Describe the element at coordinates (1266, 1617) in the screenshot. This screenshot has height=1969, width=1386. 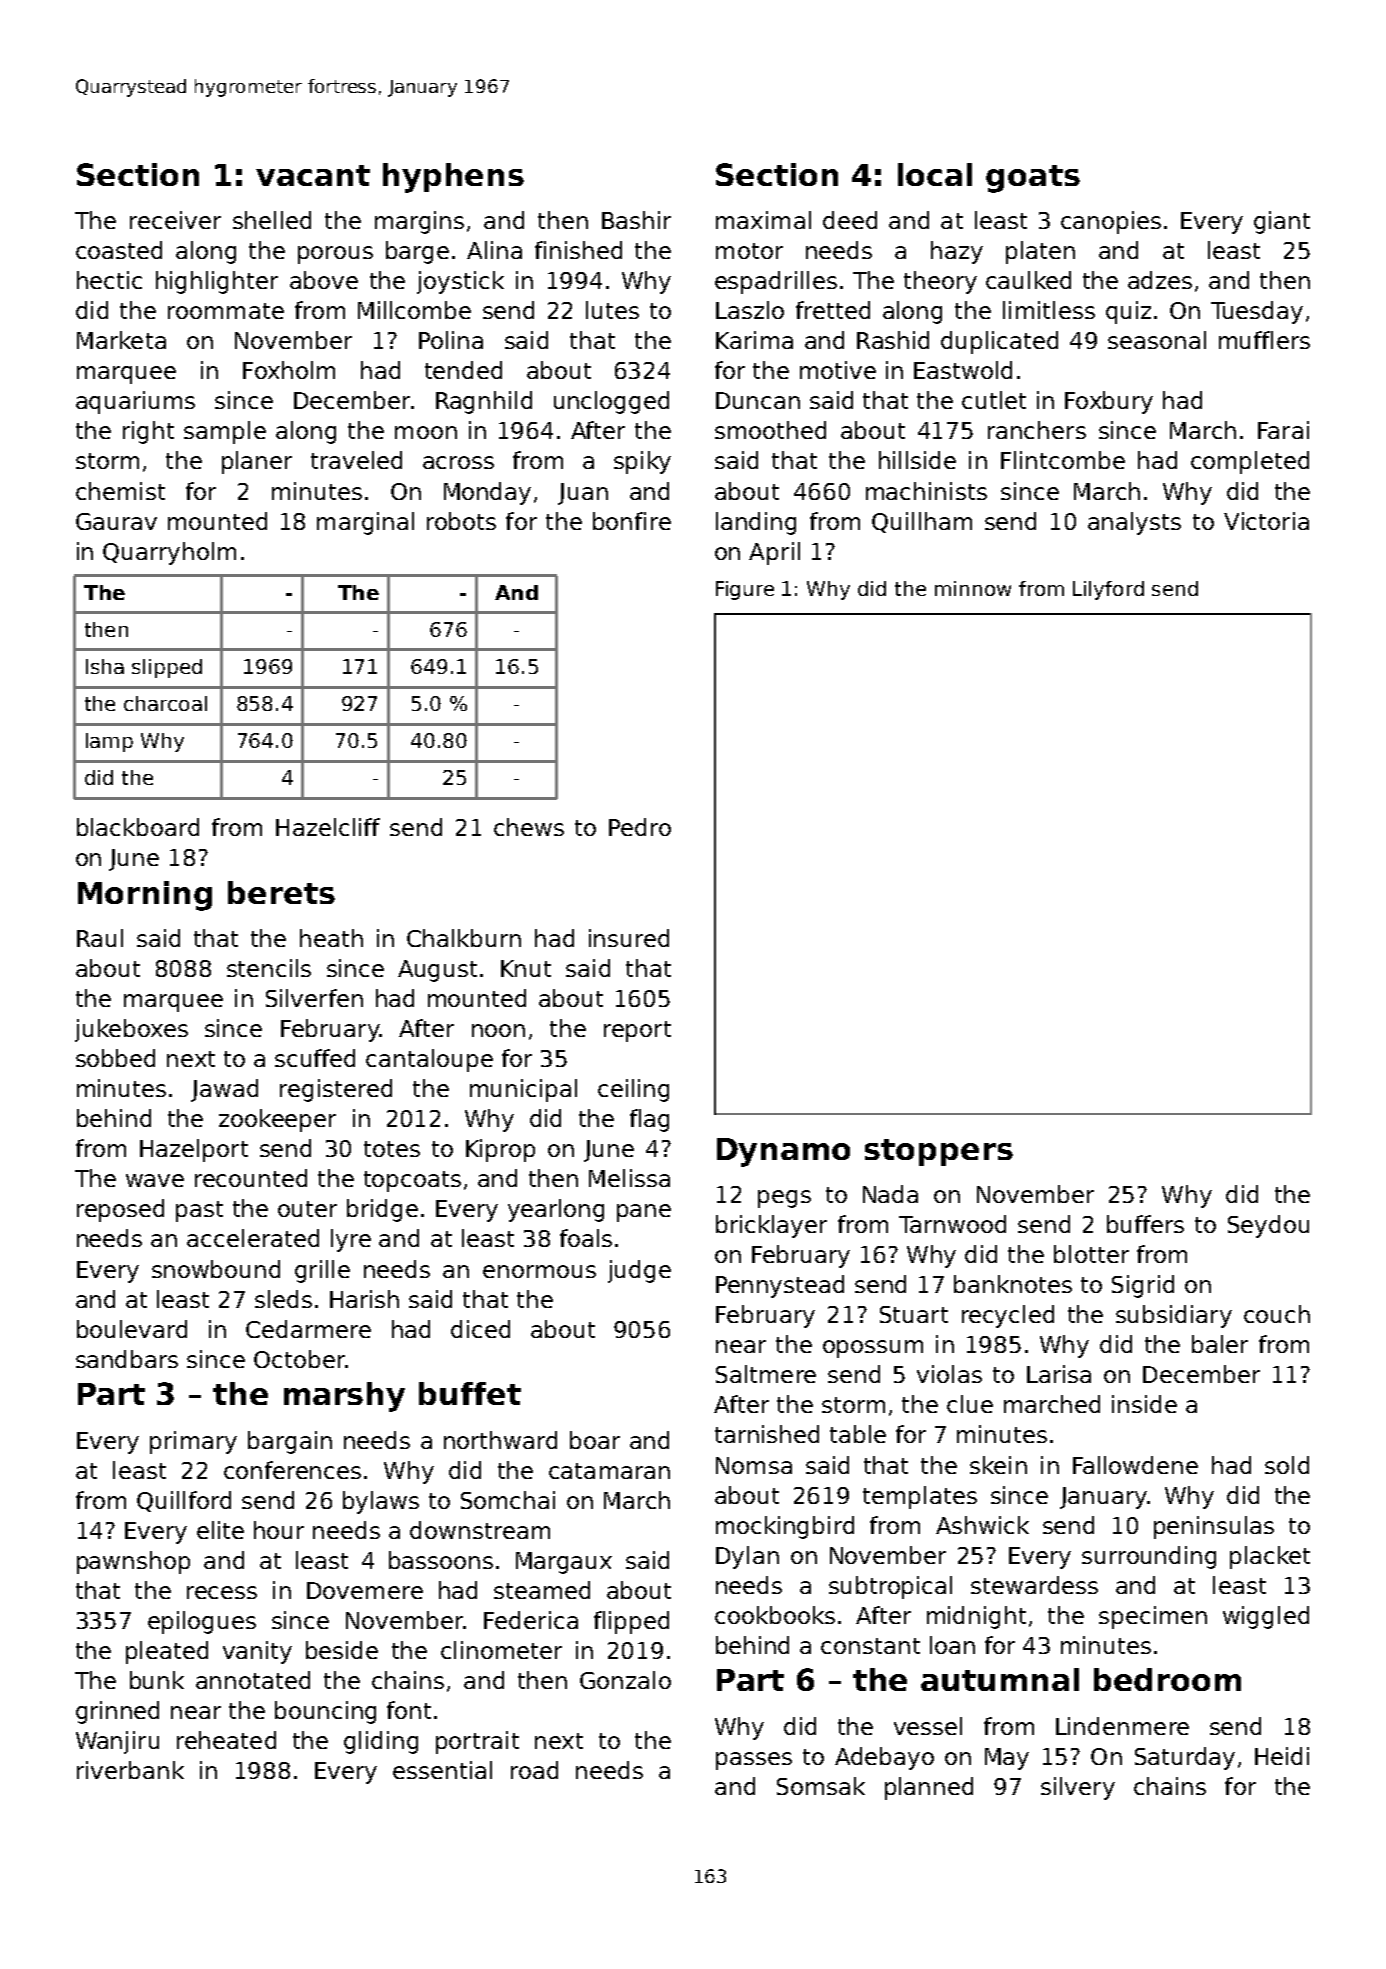
I see `wiggled` at that location.
